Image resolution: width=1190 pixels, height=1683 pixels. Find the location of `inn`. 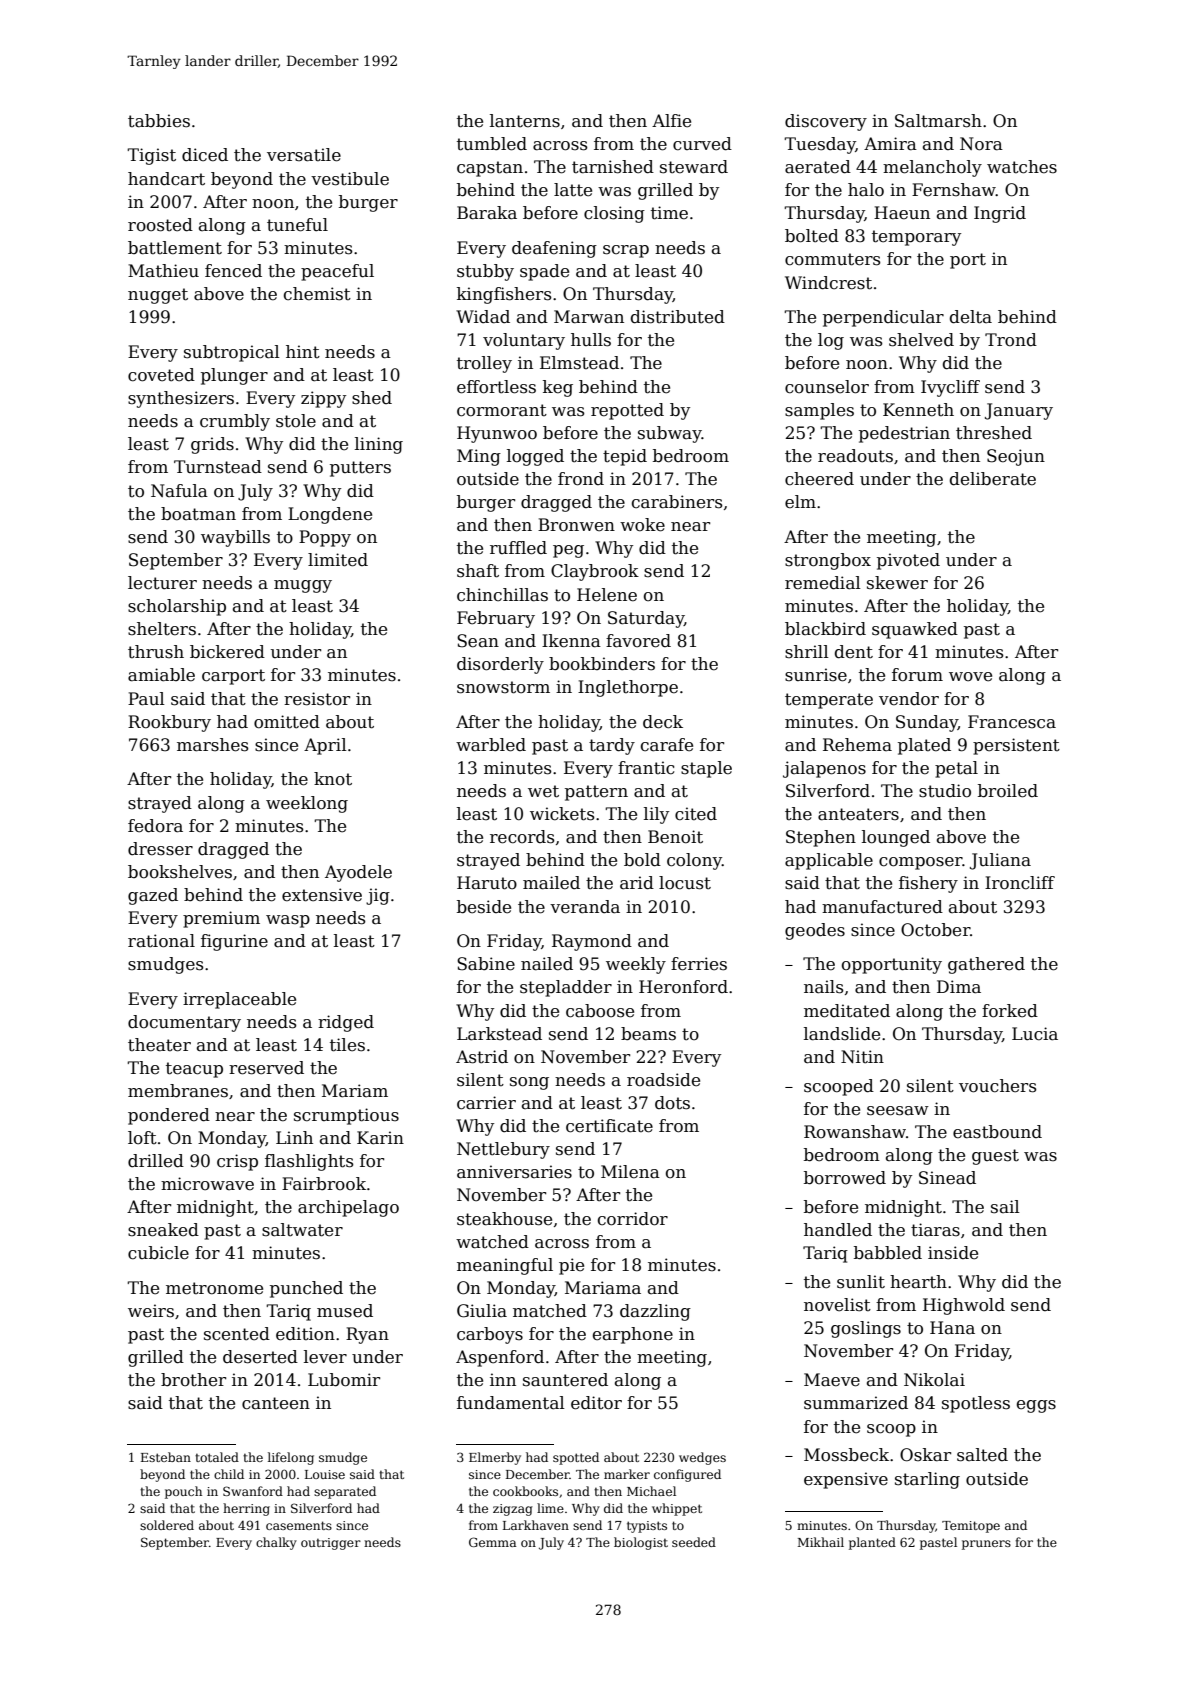

inn is located at coordinates (503, 1379).
